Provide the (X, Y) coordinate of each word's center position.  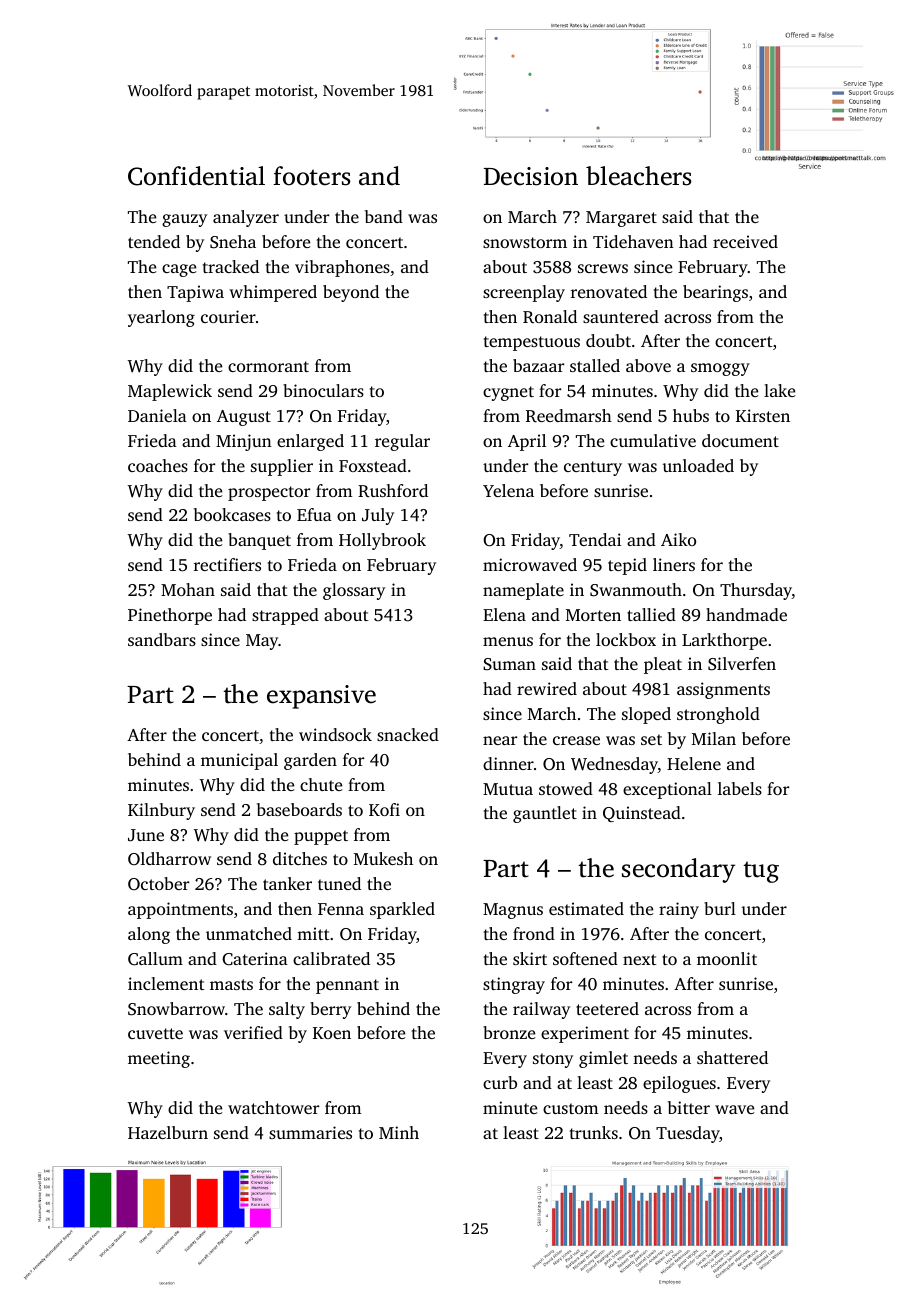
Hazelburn (168, 1132)
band (384, 216)
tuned (339, 883)
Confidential (196, 176)
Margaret (621, 219)
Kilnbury (161, 811)
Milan (714, 738)
